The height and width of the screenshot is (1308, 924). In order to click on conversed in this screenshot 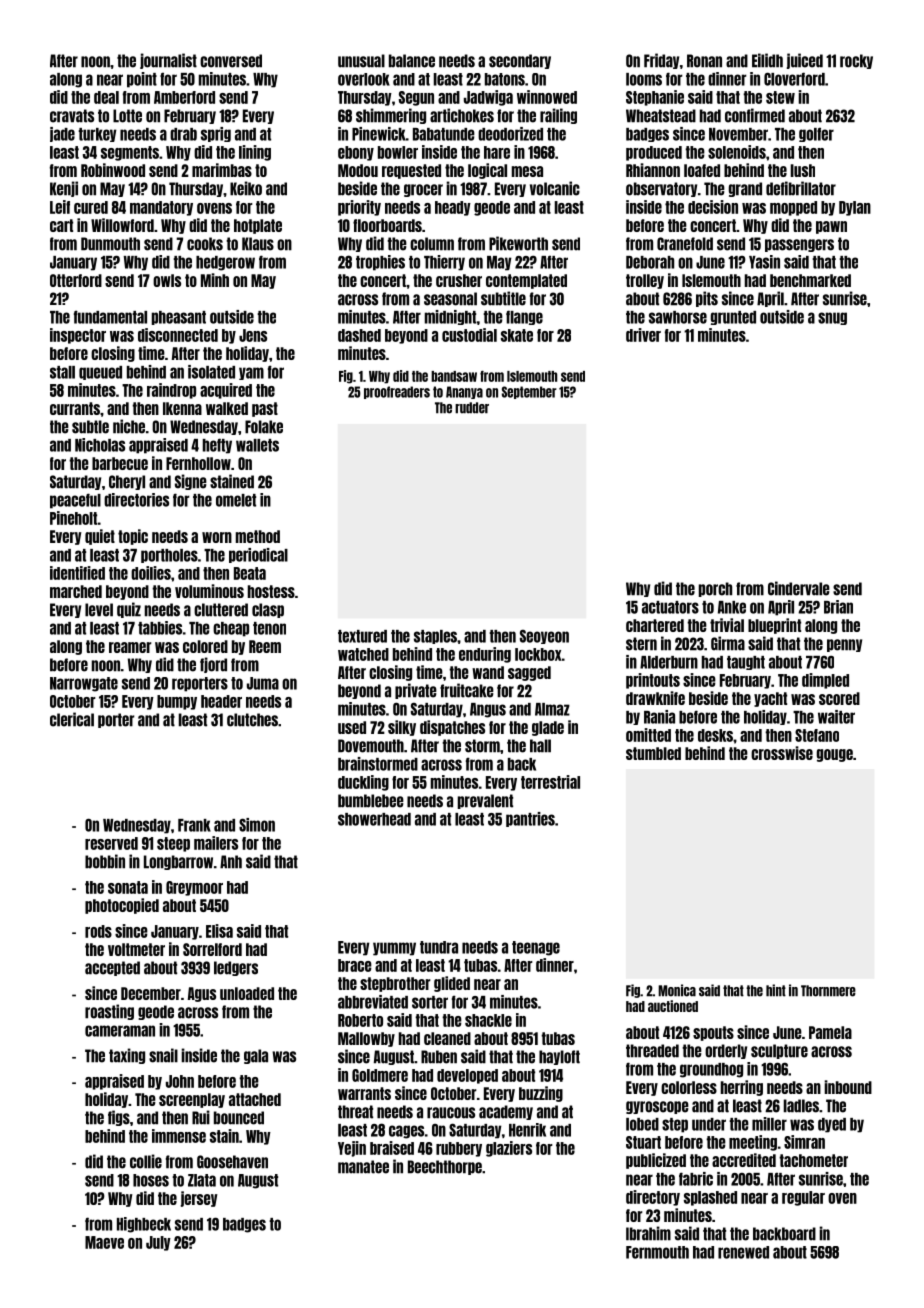, I will do `click(231, 61)`.
